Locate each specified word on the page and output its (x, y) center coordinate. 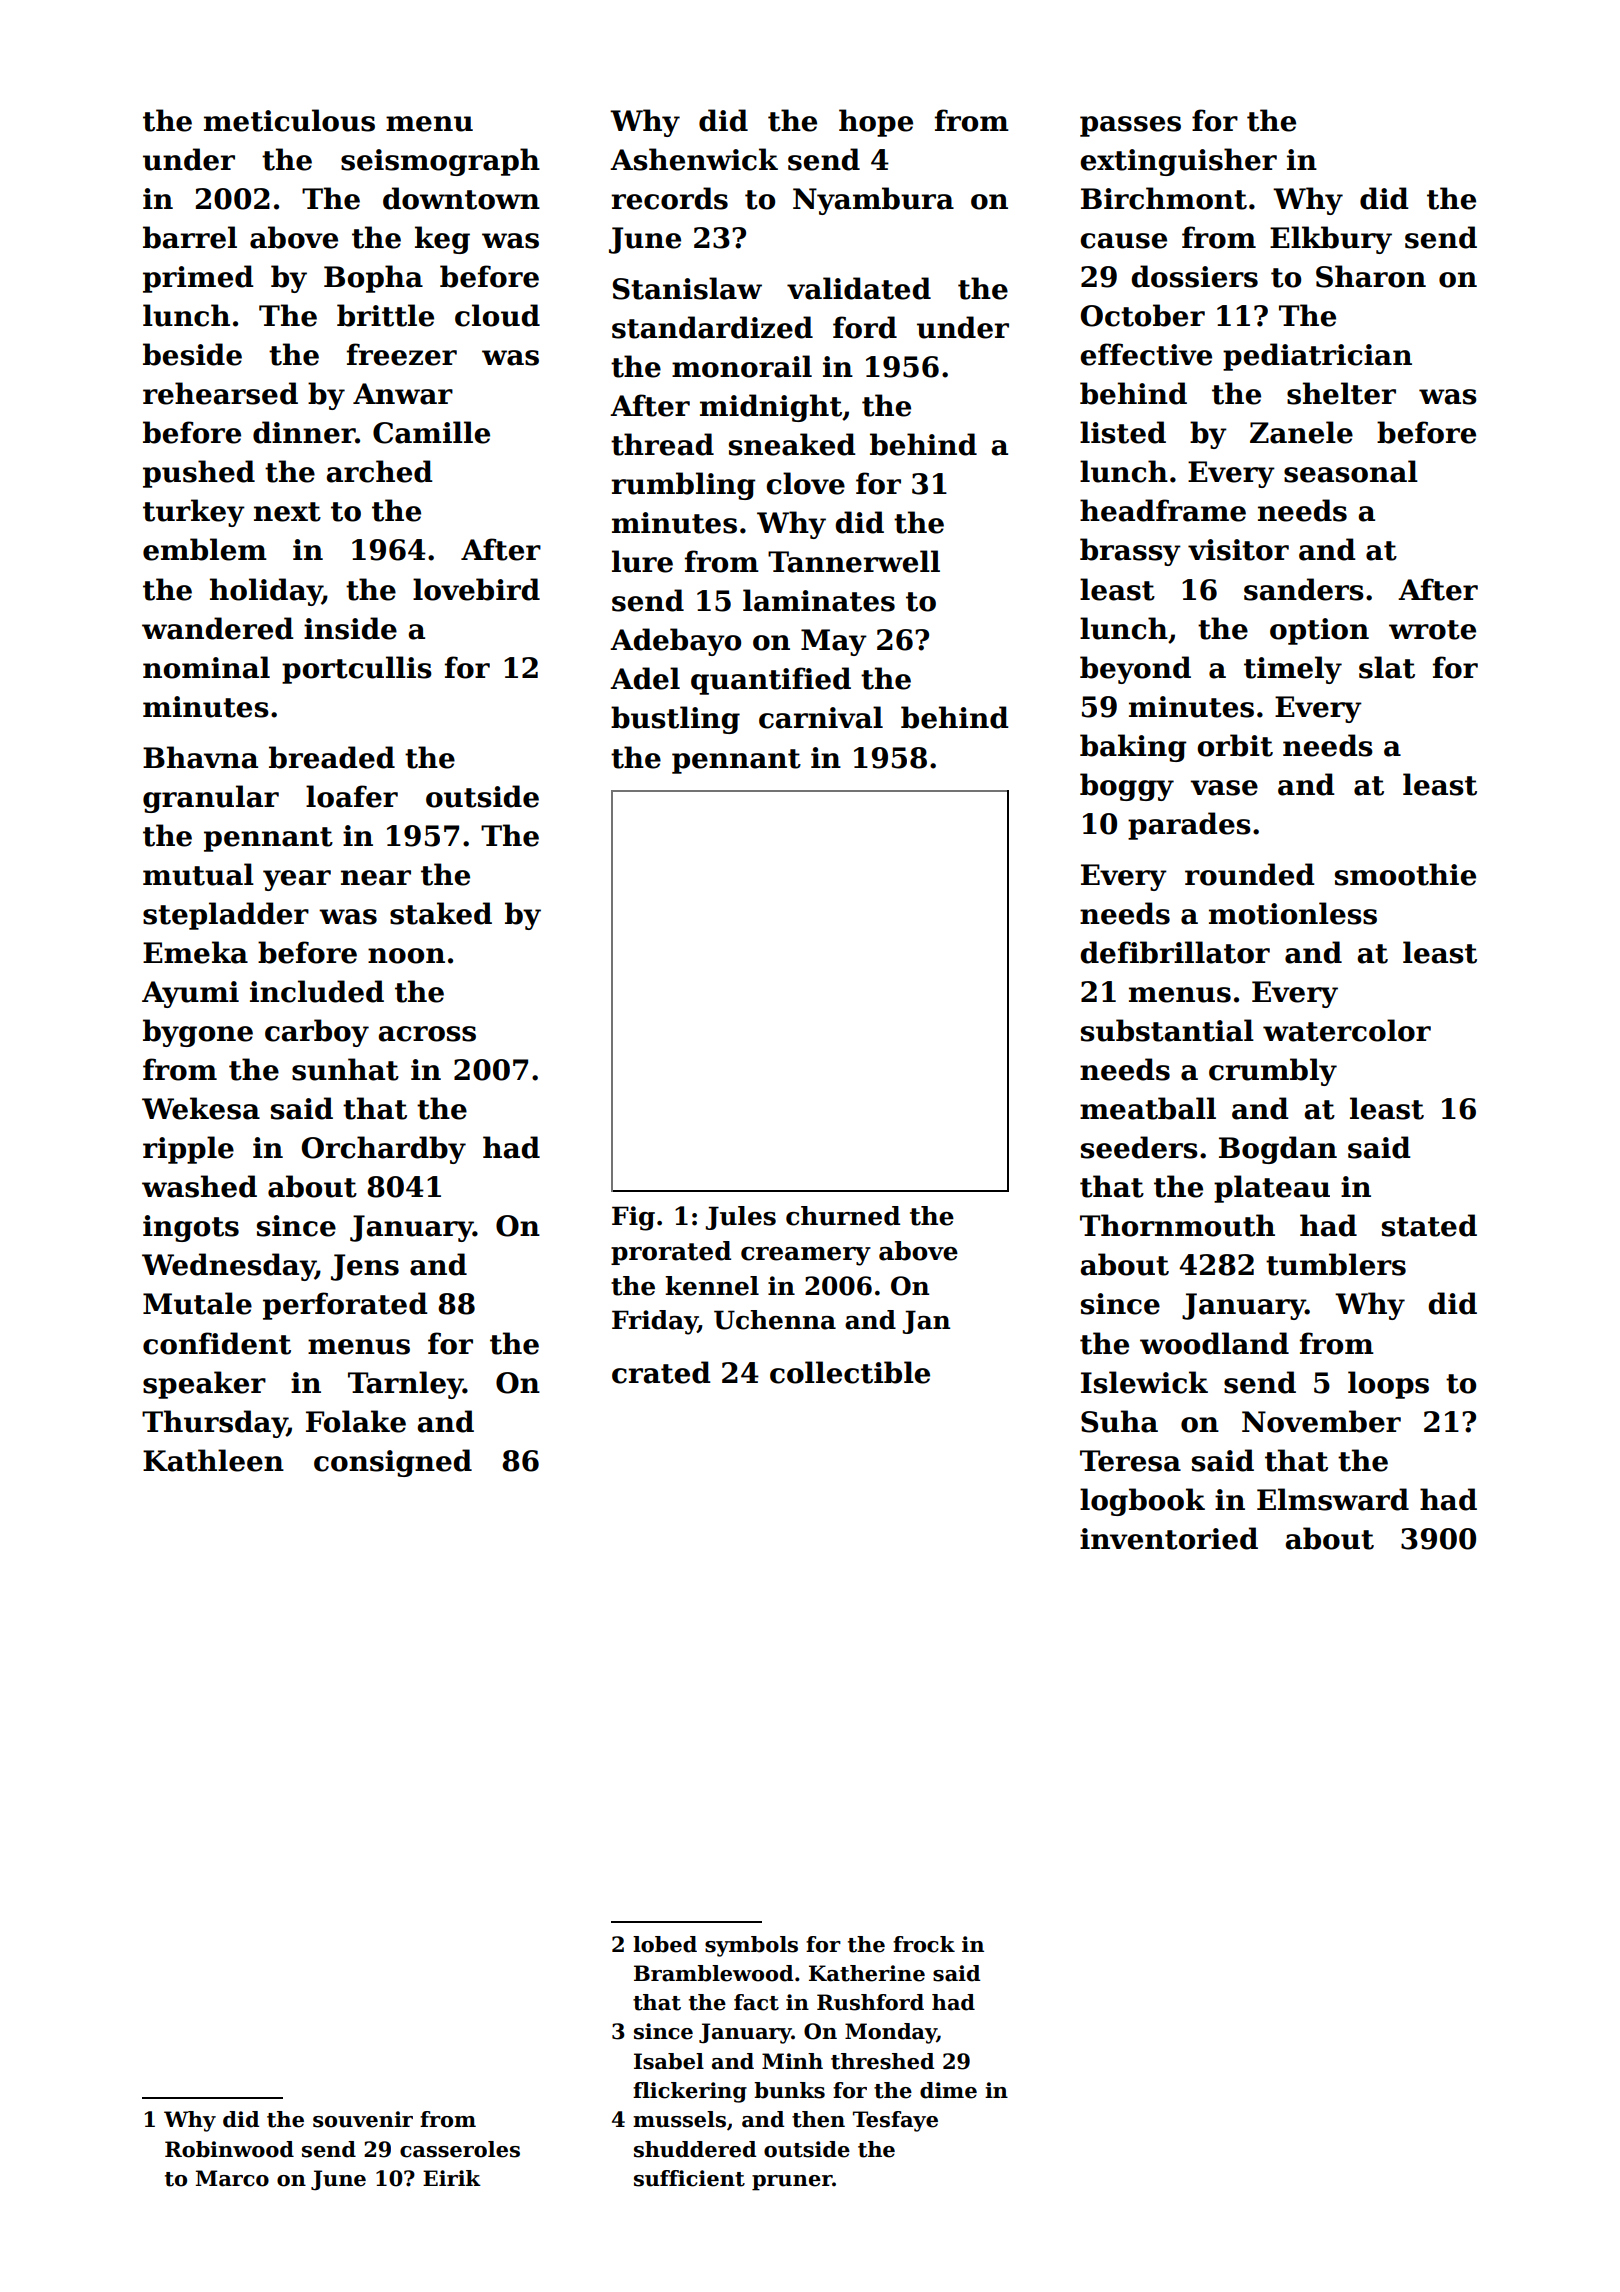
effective (1146, 354)
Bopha (373, 279)
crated (661, 1372)
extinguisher (1178, 162)
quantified (771, 681)
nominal (206, 667)
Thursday (214, 1424)
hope (876, 123)
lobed (665, 1944)
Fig (633, 1218)
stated (1429, 1225)
